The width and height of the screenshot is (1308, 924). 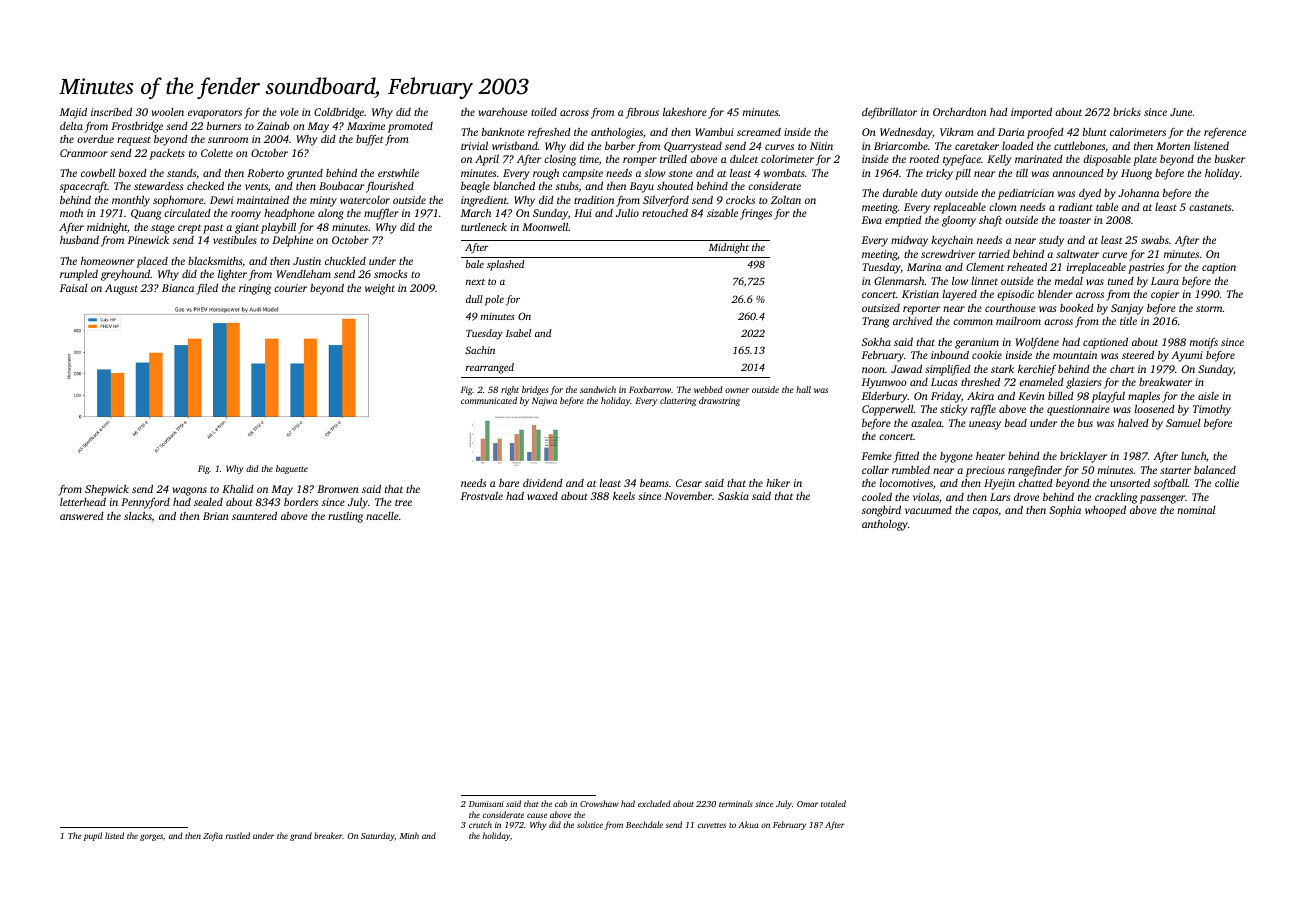 I want to click on raffle, so click(x=983, y=410).
